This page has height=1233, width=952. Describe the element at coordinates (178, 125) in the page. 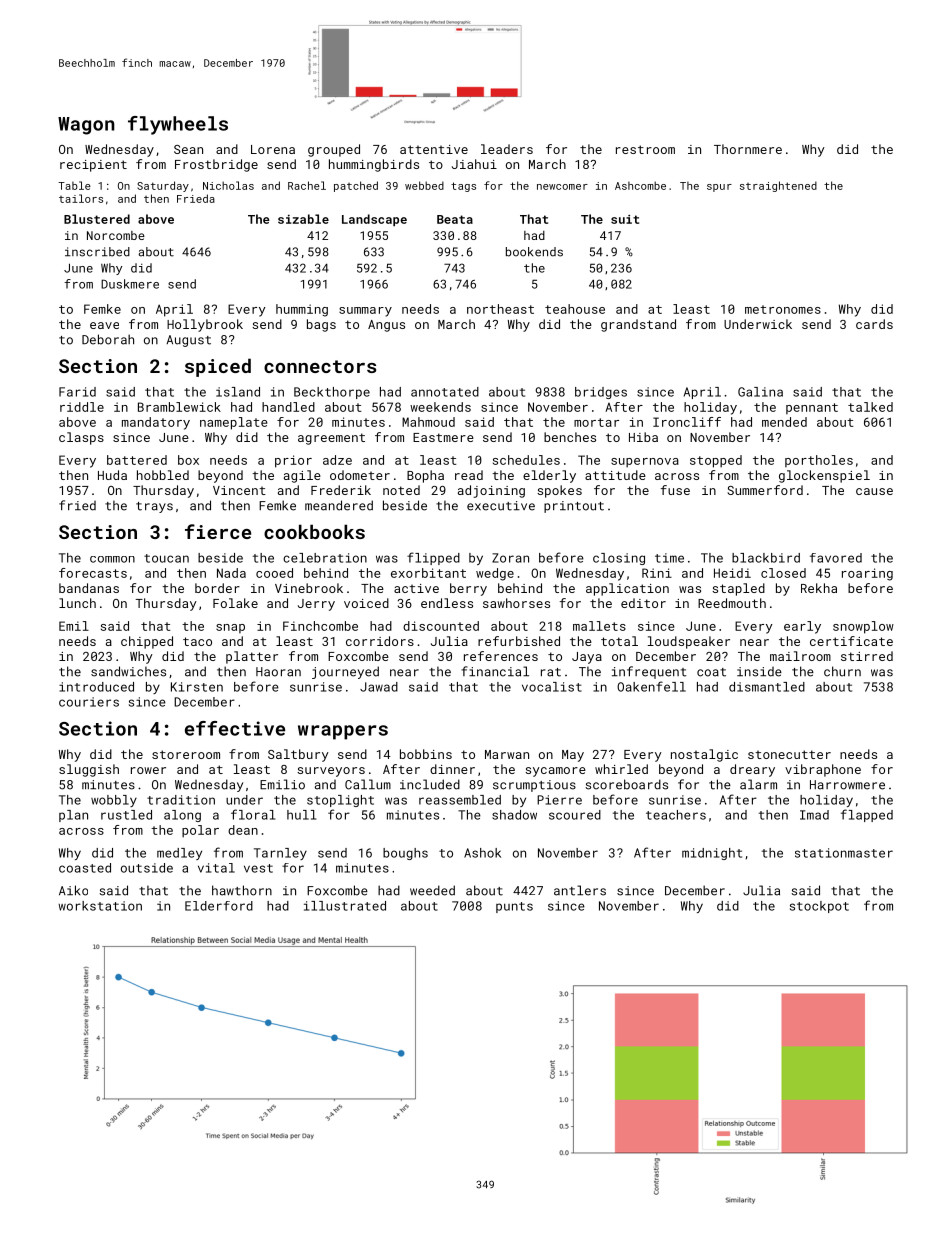

I see `flywheels` at that location.
